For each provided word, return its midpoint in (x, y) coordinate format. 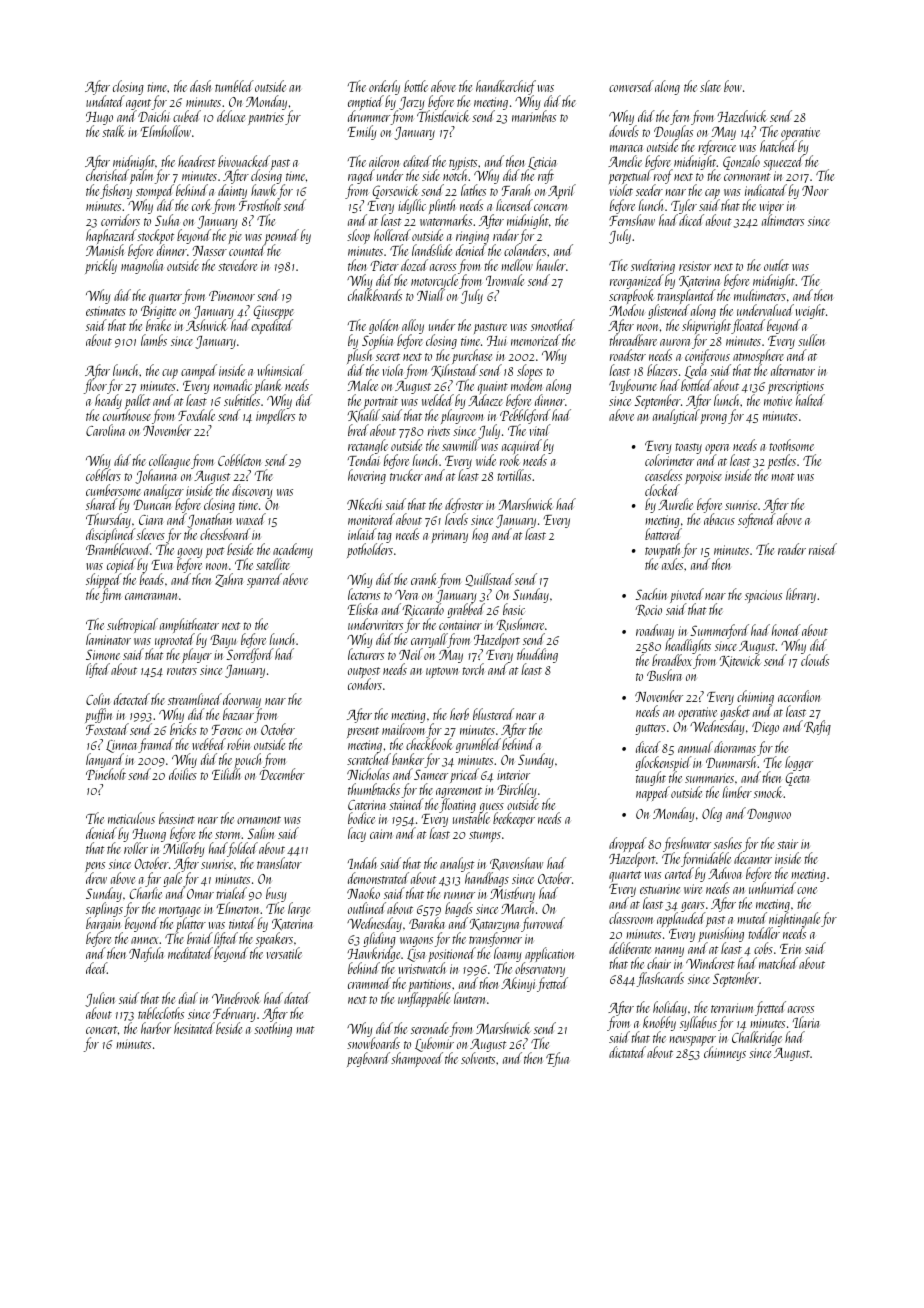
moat (782, 477)
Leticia (541, 163)
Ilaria (806, 1022)
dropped (628, 845)
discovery (252, 491)
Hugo (99, 118)
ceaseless (663, 475)
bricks (183, 729)
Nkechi (364, 504)
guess (491, 808)
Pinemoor (232, 296)
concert (101, 1030)
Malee (363, 385)
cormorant (747, 177)
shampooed (417, 1059)
